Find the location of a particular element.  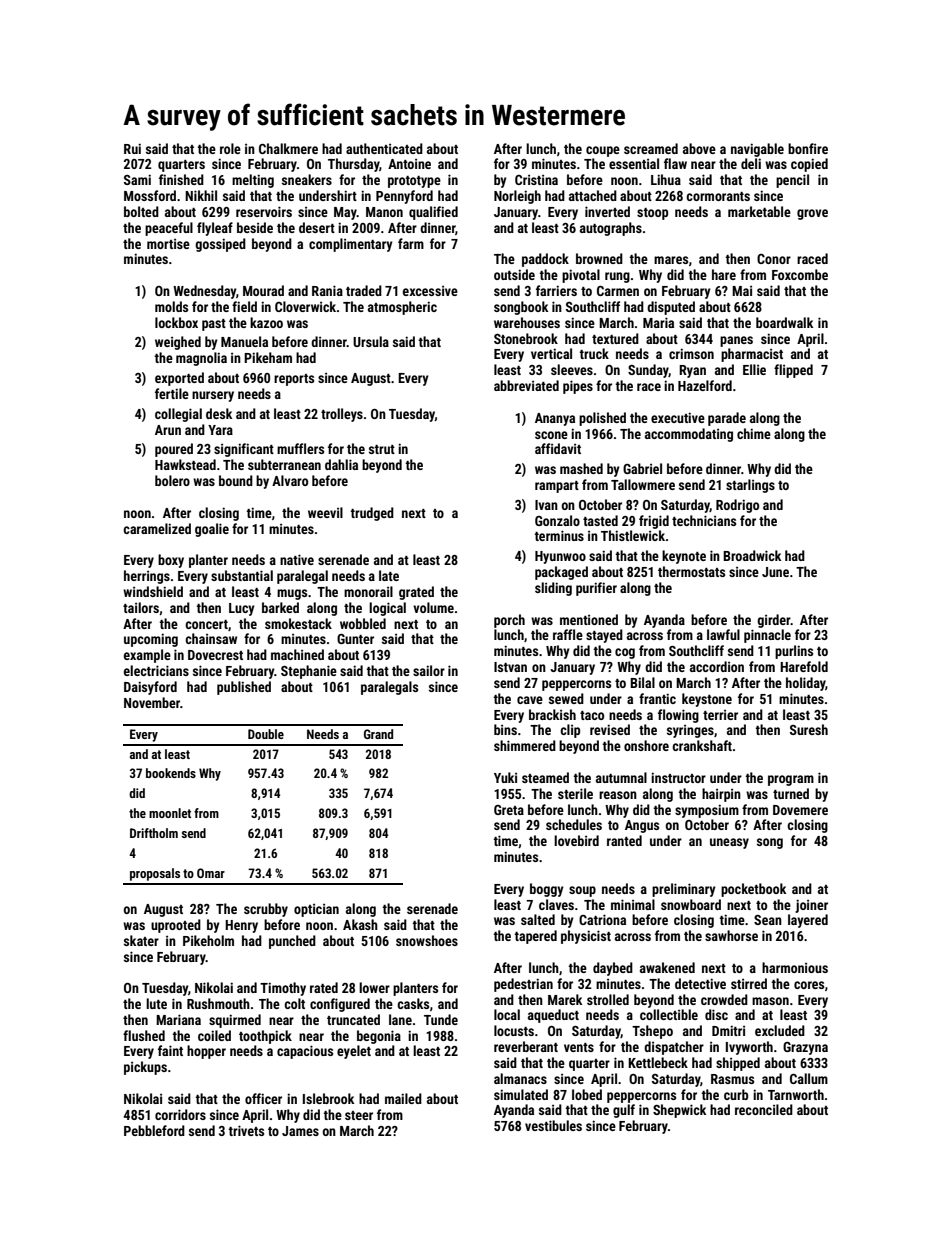

wobbled is located at coordinates (363, 623).
